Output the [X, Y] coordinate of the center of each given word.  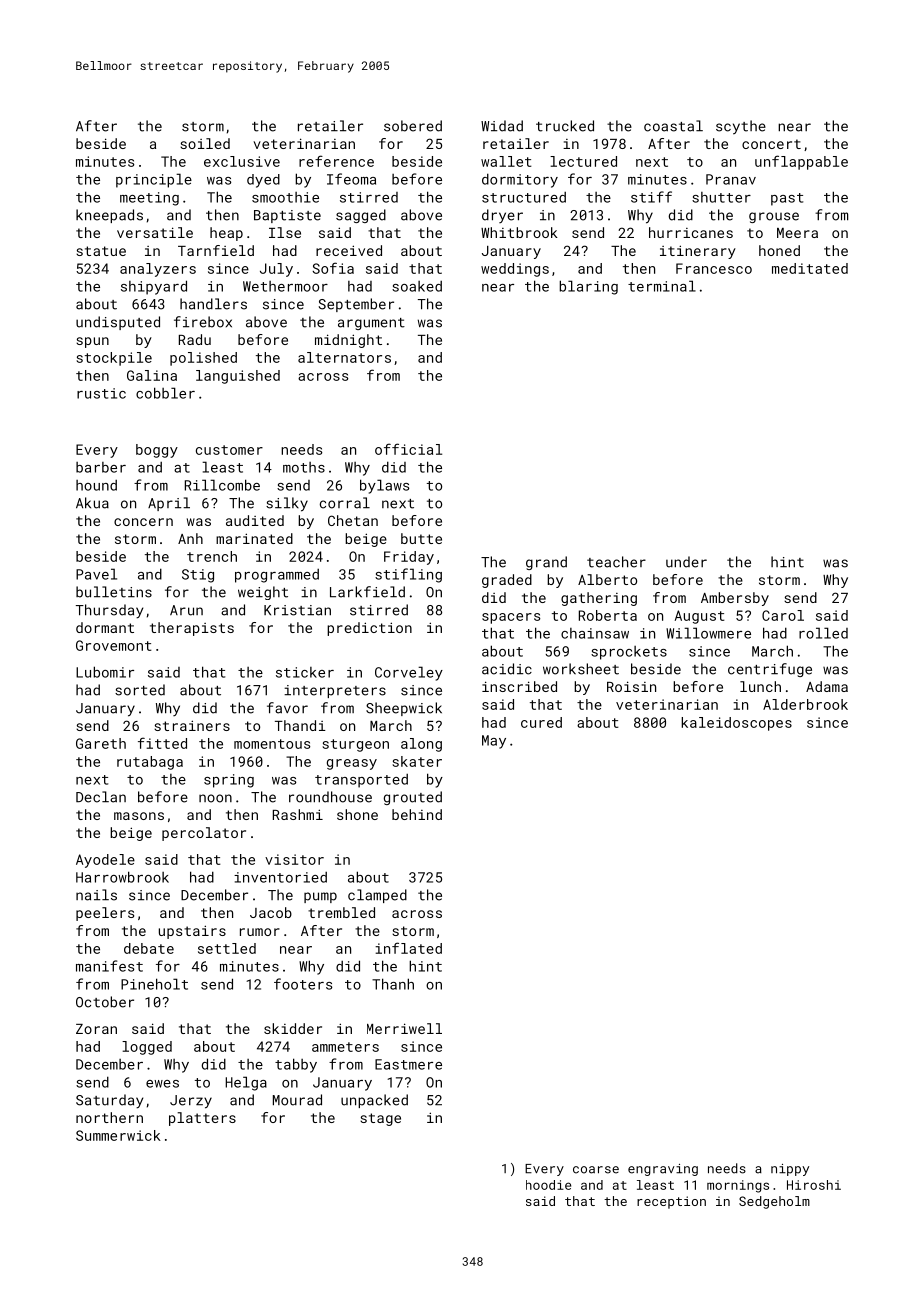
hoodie [548, 1185]
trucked [565, 126]
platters [202, 1119]
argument [371, 324]
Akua [92, 503]
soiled [205, 143]
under [686, 562]
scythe [741, 127]
